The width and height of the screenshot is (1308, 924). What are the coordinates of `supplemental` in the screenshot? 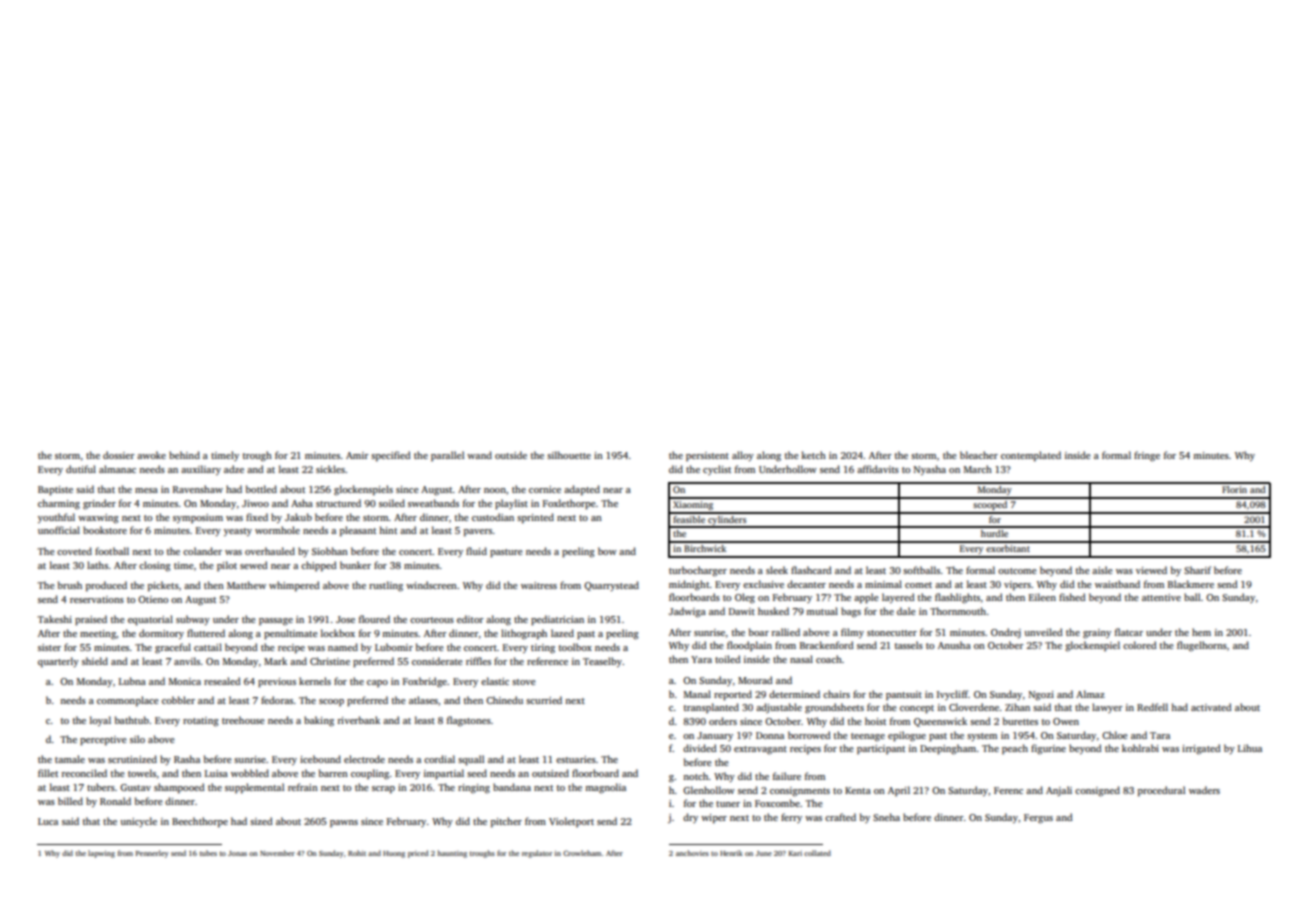 It's located at (254, 788).
